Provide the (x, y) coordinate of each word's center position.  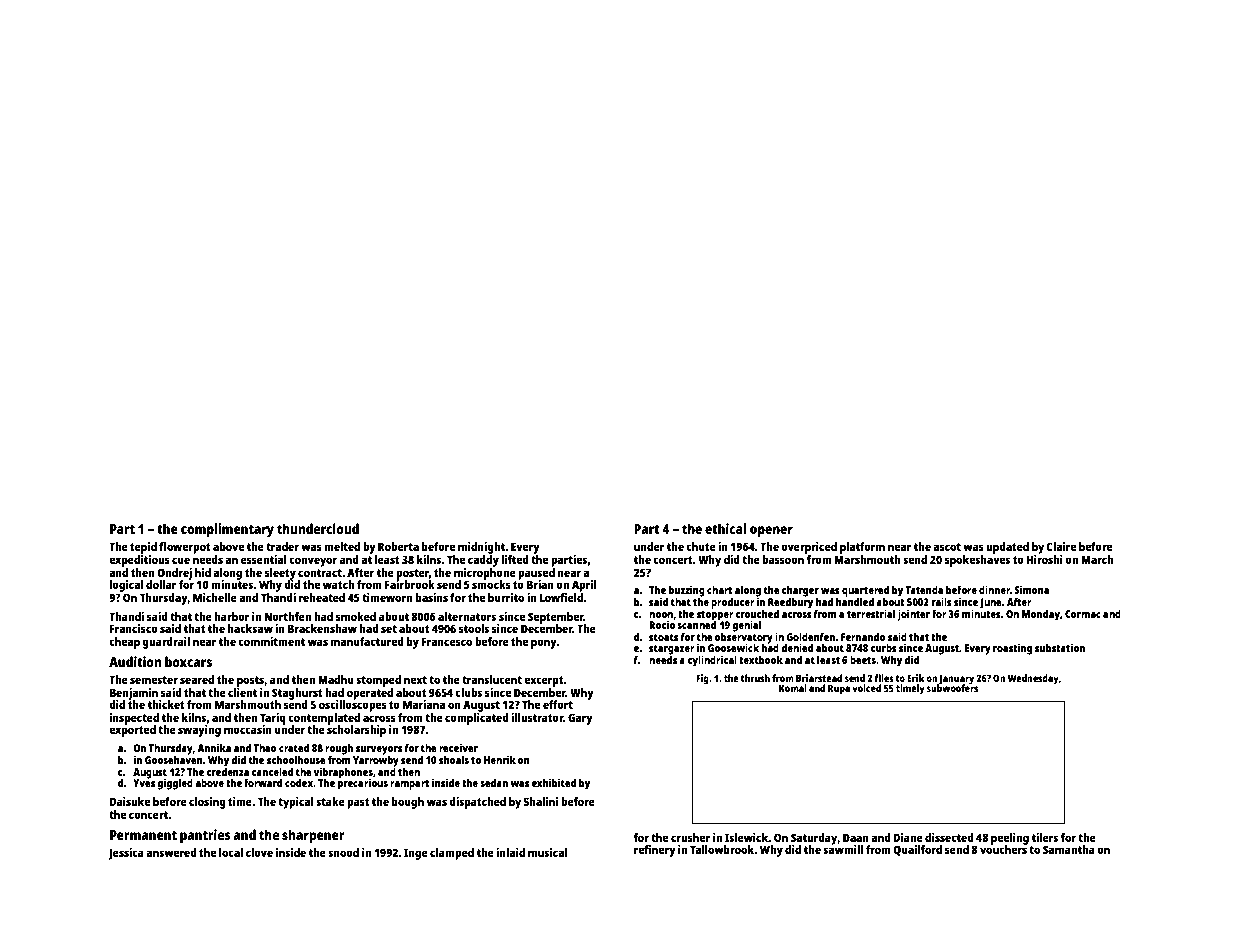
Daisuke (130, 801)
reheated (322, 597)
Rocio (662, 624)
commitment (271, 641)
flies (884, 678)
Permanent (143, 835)
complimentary (227, 530)
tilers (1045, 837)
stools (474, 628)
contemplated (324, 719)
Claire (1061, 546)
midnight (481, 548)
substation (1060, 647)
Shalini (540, 801)
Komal (793, 688)
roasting (1012, 649)
